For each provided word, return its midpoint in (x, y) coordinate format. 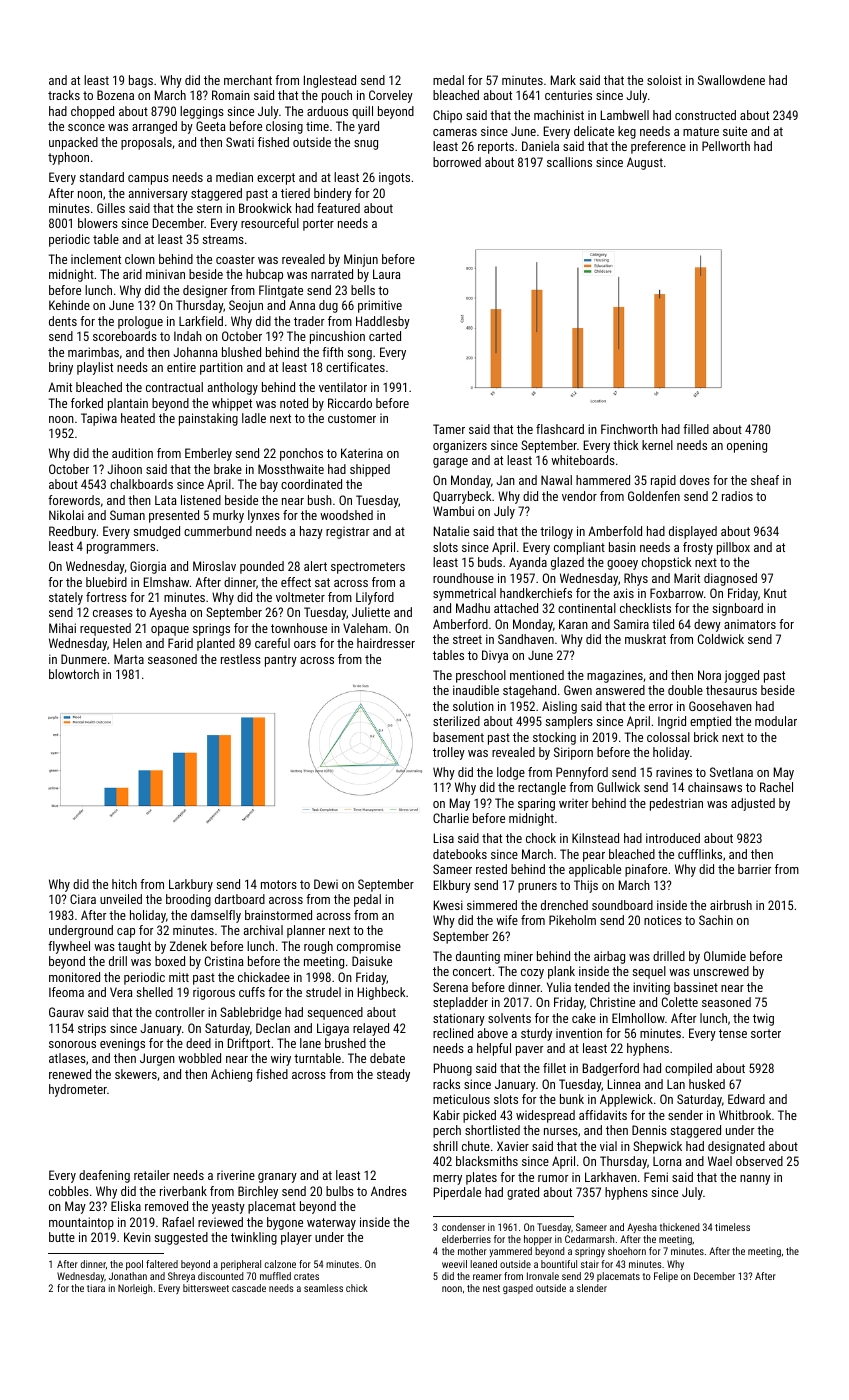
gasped (518, 1289)
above (493, 1033)
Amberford (460, 624)
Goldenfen (654, 496)
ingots (394, 178)
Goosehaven (720, 706)
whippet (232, 404)
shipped (370, 470)
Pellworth (726, 146)
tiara (96, 1288)
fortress (106, 597)
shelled (155, 992)
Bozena (115, 95)
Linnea (624, 1084)
